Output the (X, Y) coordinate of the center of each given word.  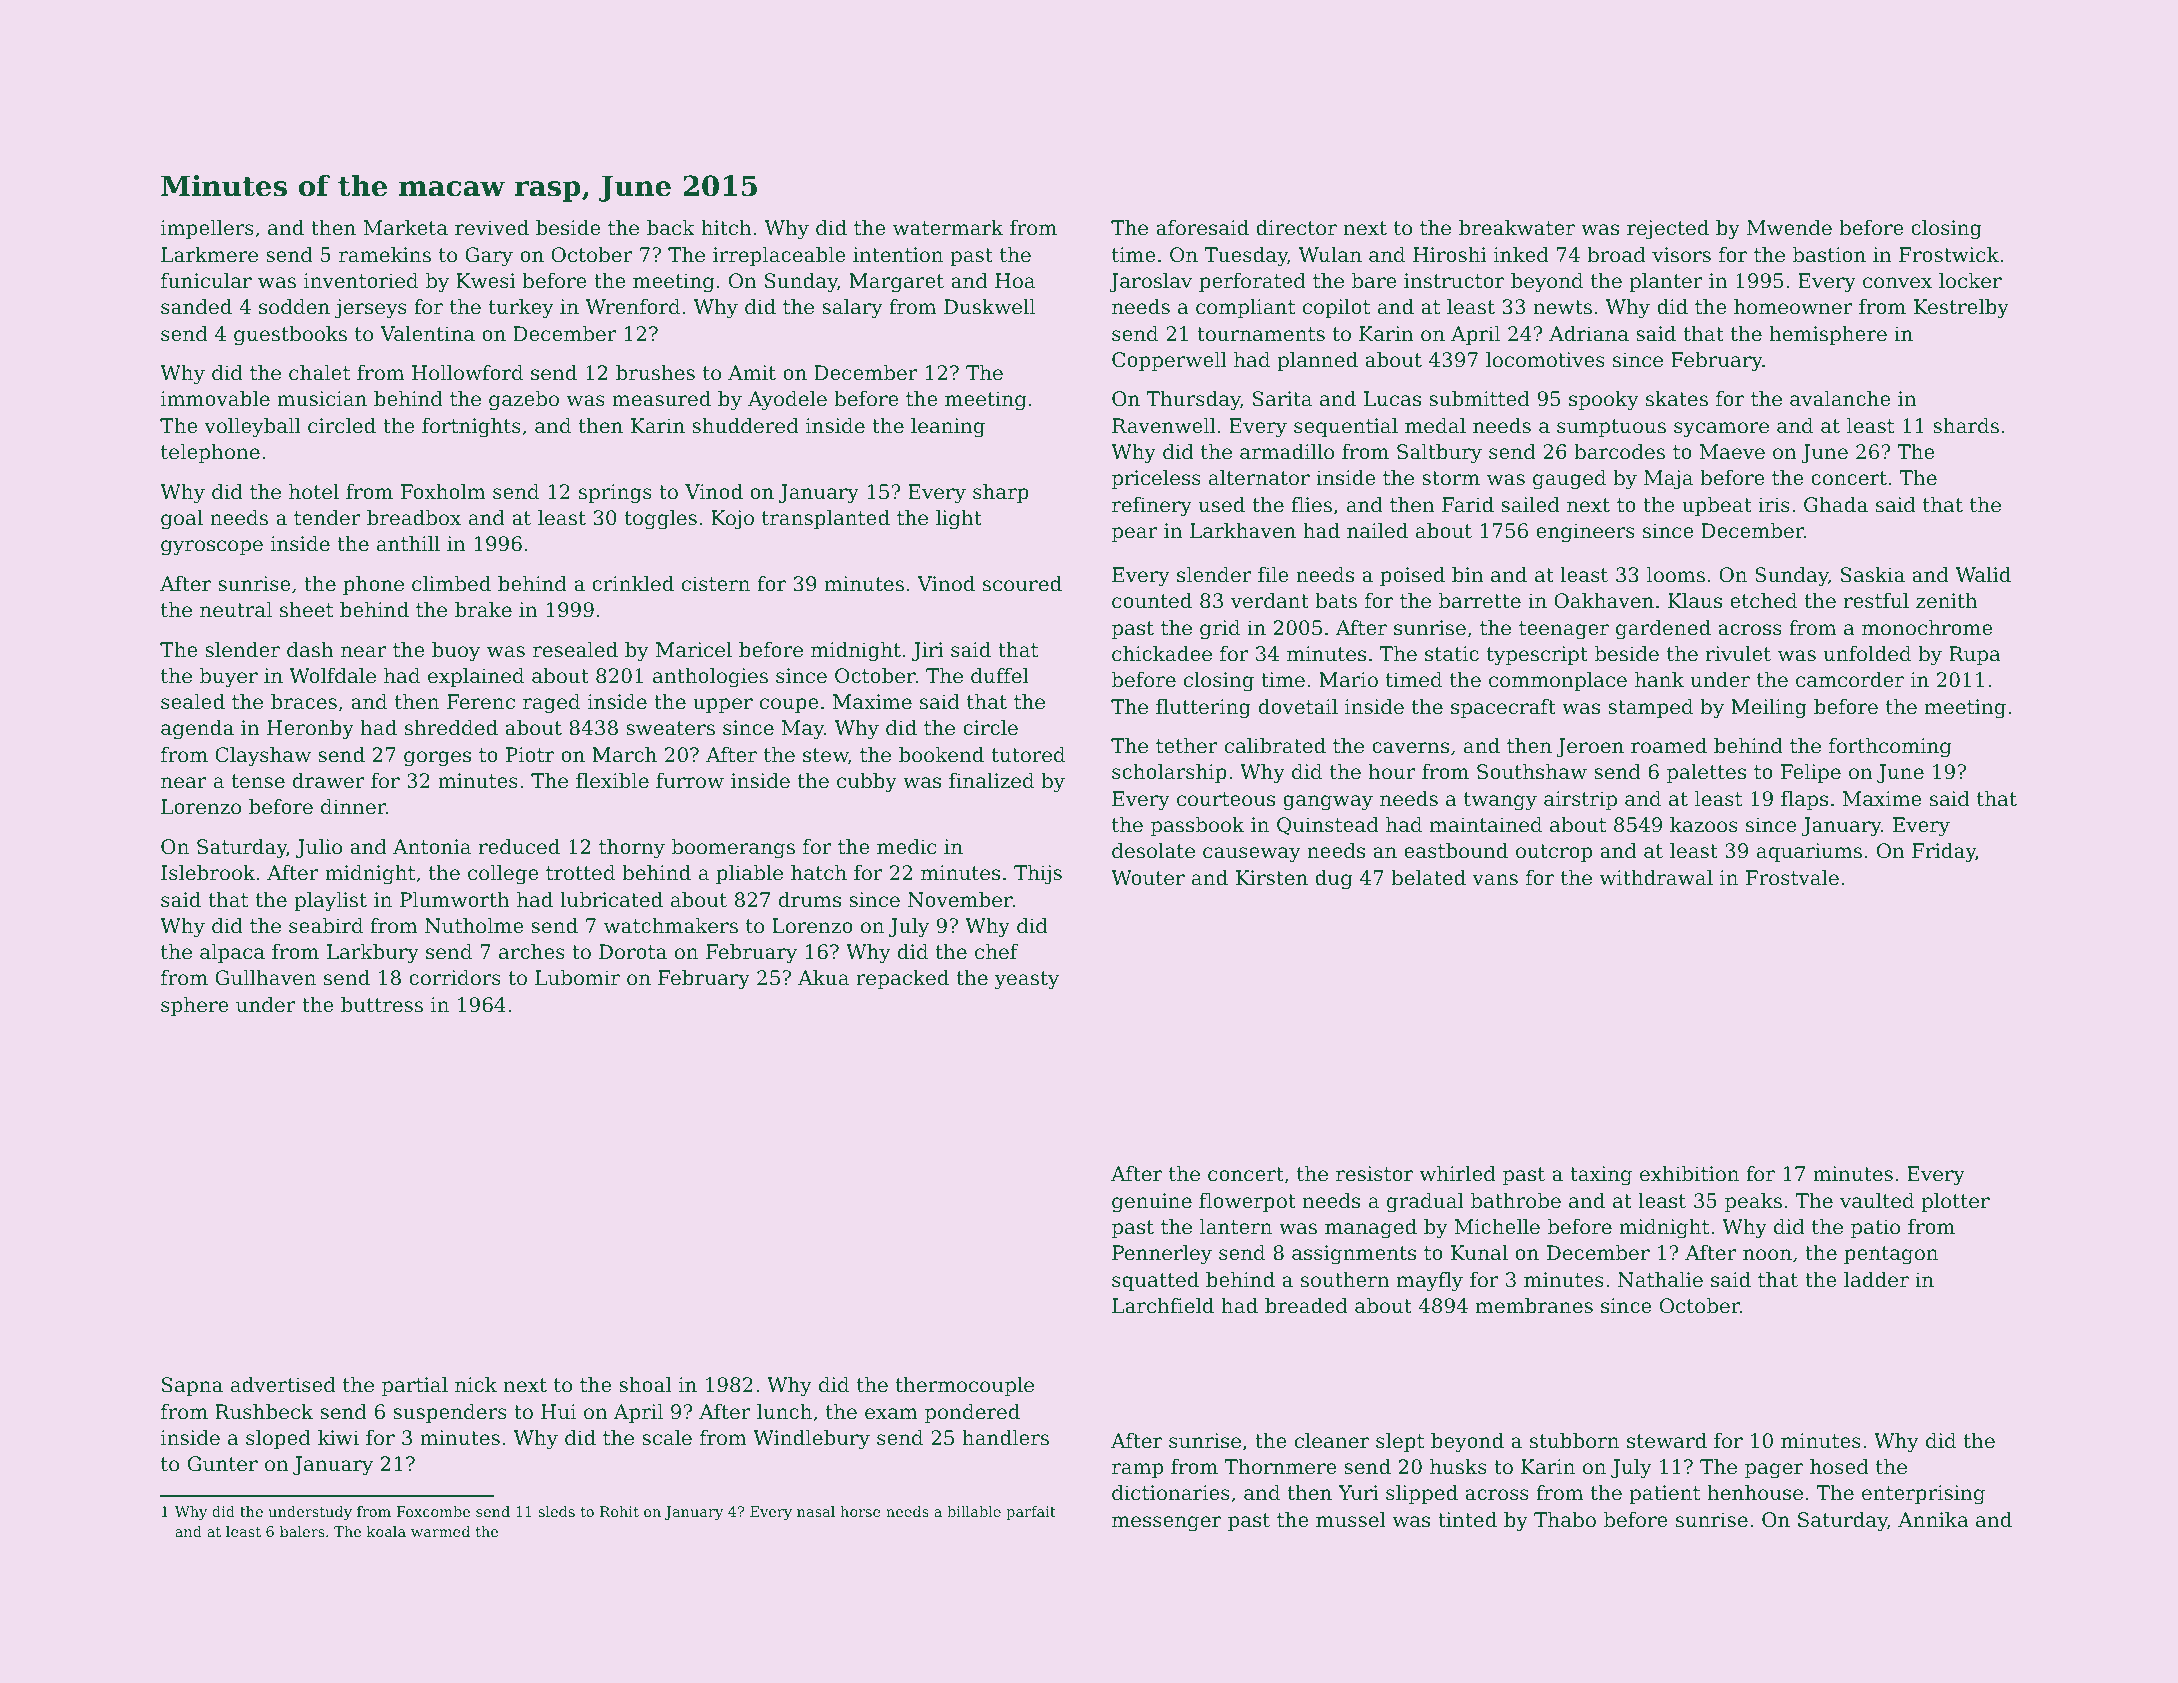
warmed (440, 1531)
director (1296, 228)
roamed (1669, 745)
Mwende (1789, 228)
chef (997, 951)
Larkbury (373, 954)
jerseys (370, 309)
